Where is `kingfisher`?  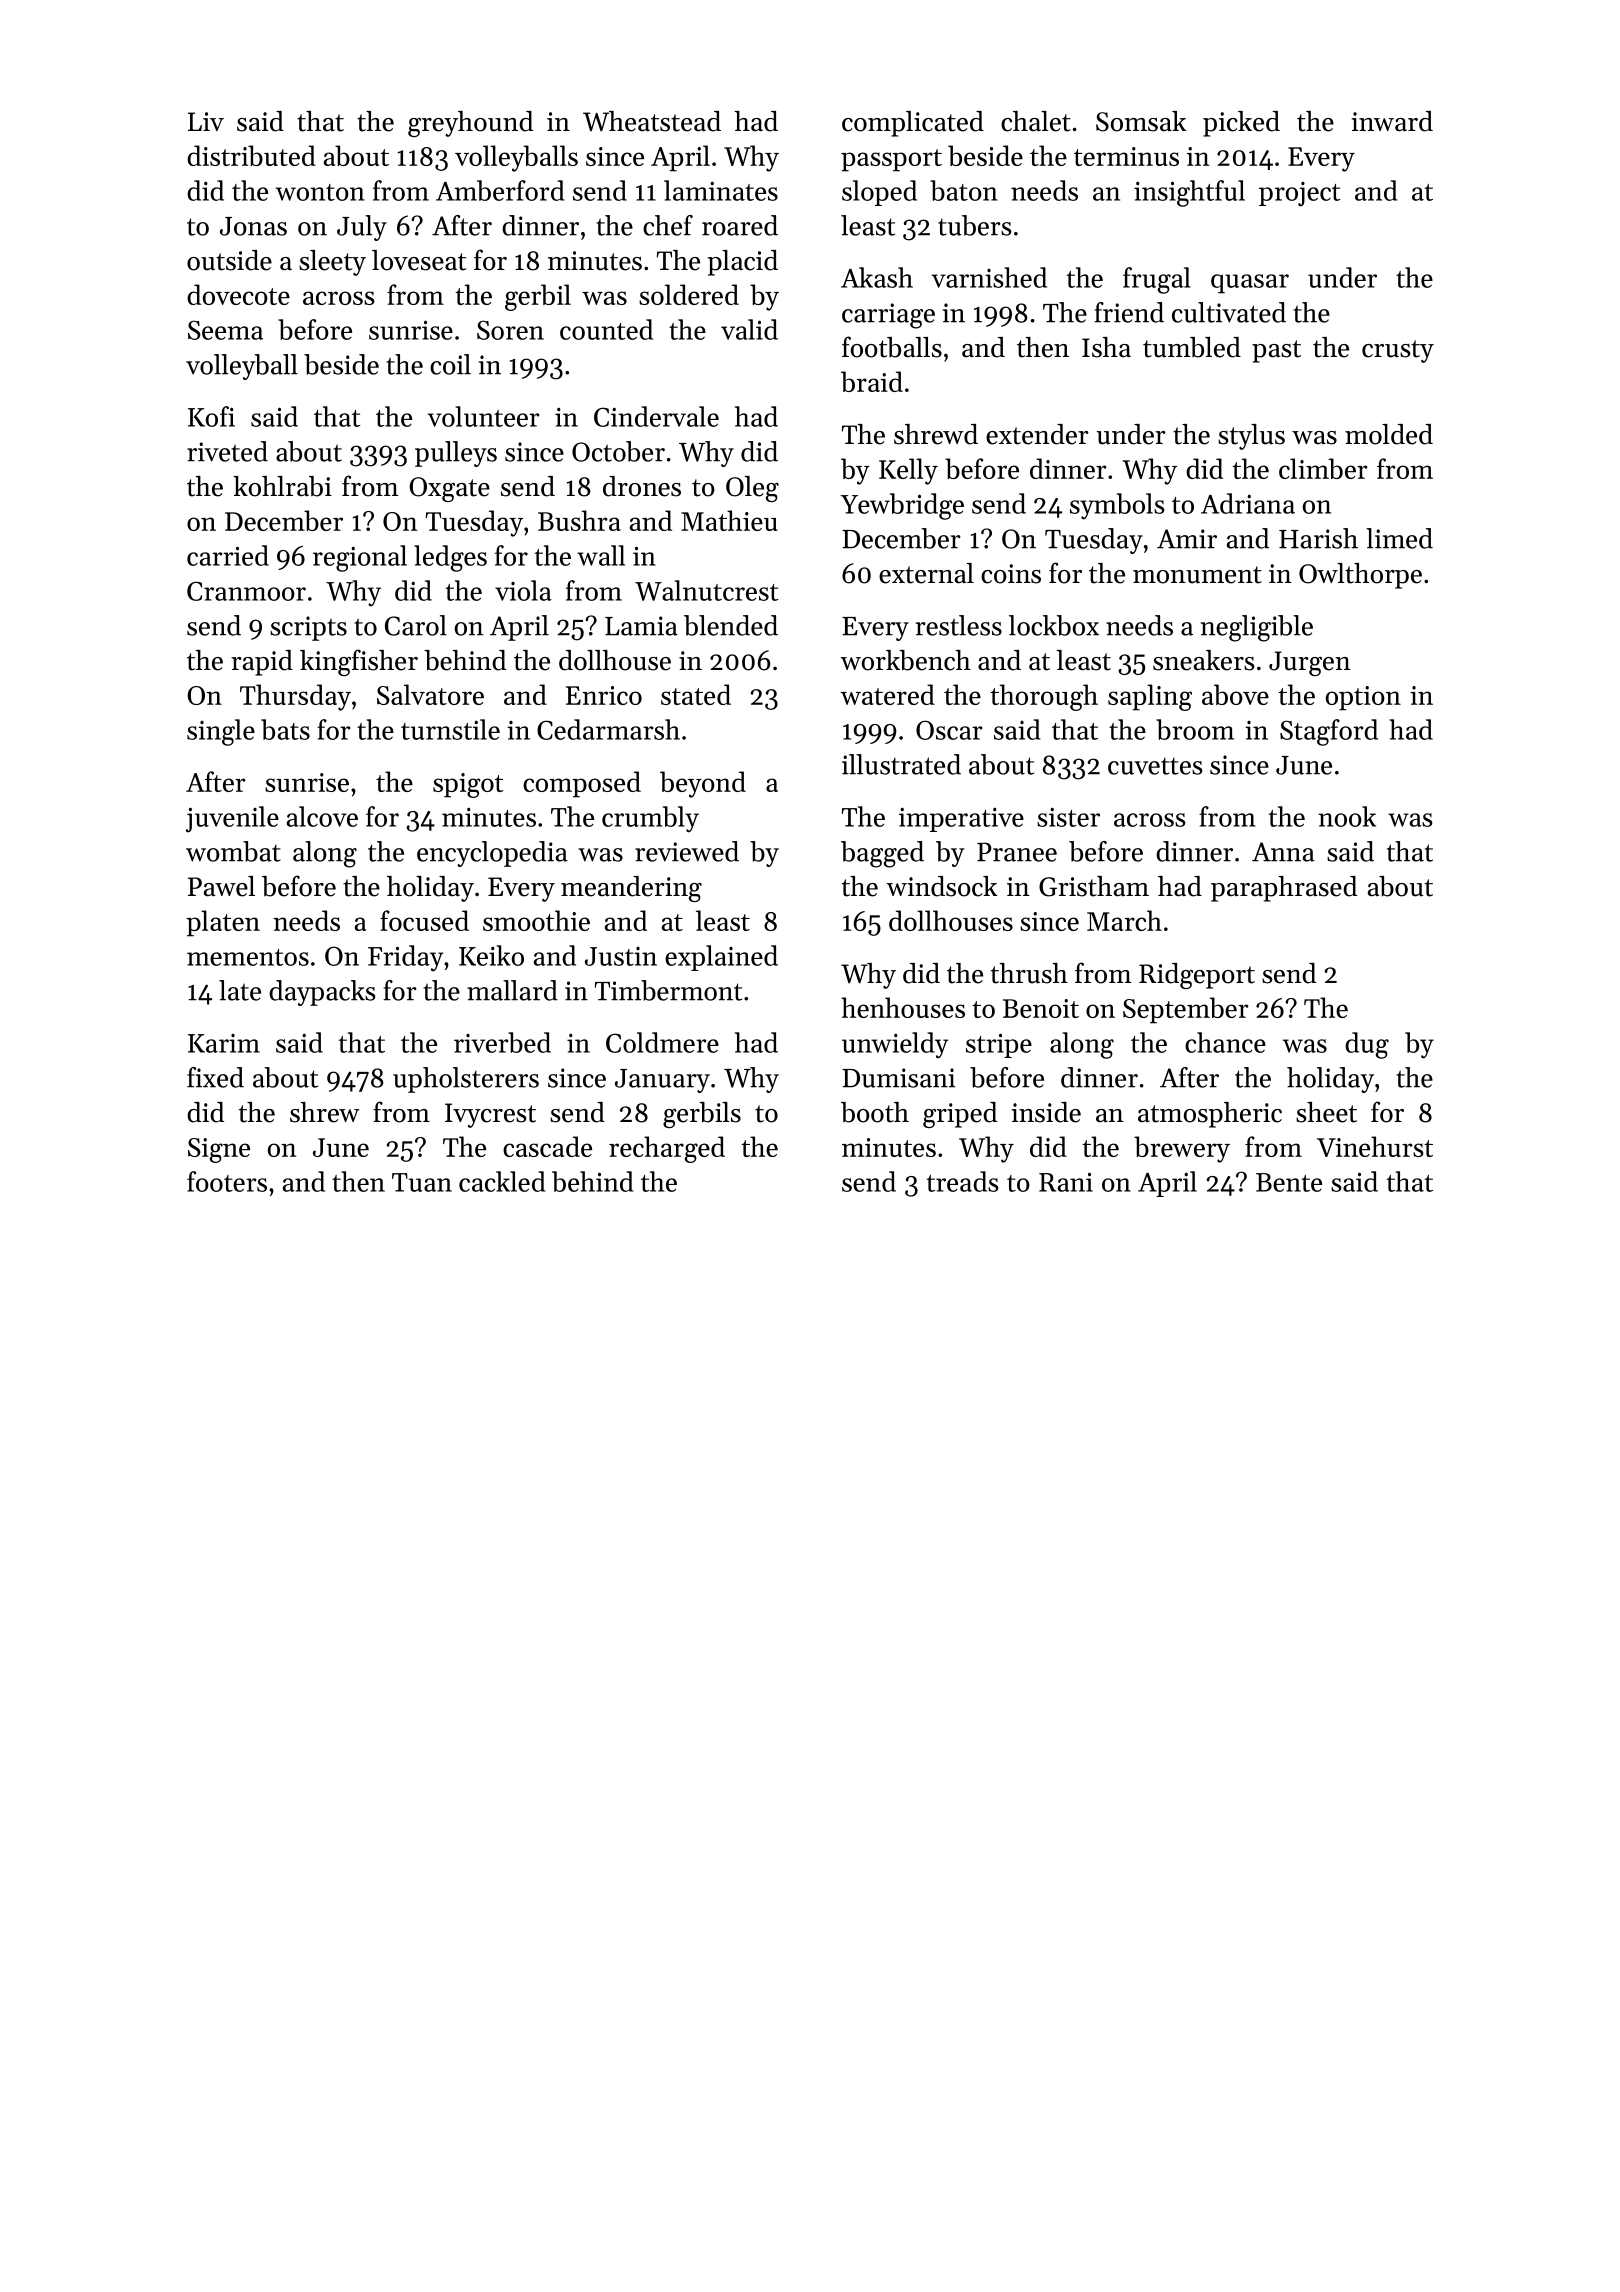 kingfisher is located at coordinates (359, 662).
